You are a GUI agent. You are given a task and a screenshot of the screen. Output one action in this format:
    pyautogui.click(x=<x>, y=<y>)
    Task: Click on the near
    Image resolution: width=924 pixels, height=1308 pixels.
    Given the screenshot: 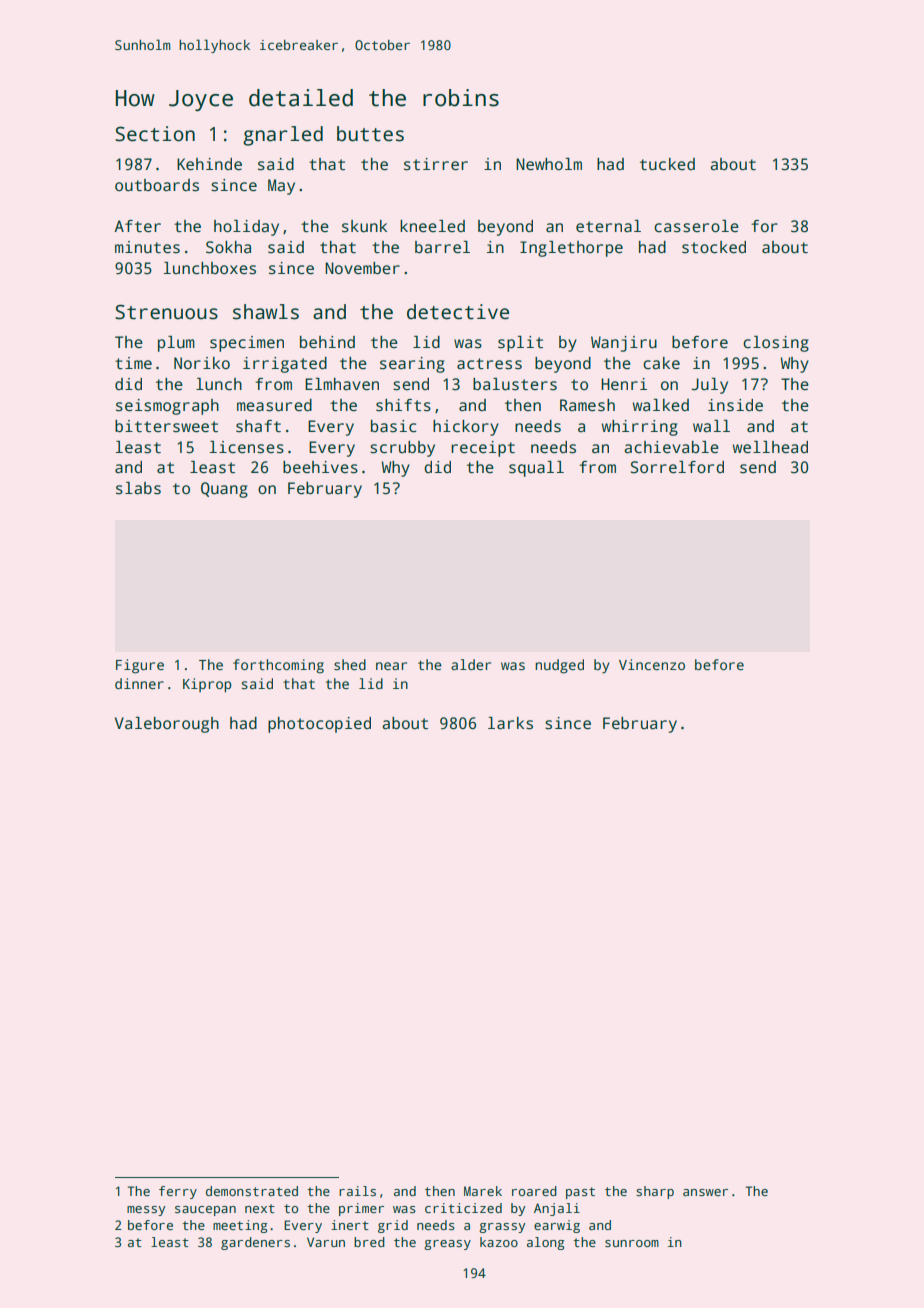 What is the action you would take?
    pyautogui.click(x=391, y=666)
